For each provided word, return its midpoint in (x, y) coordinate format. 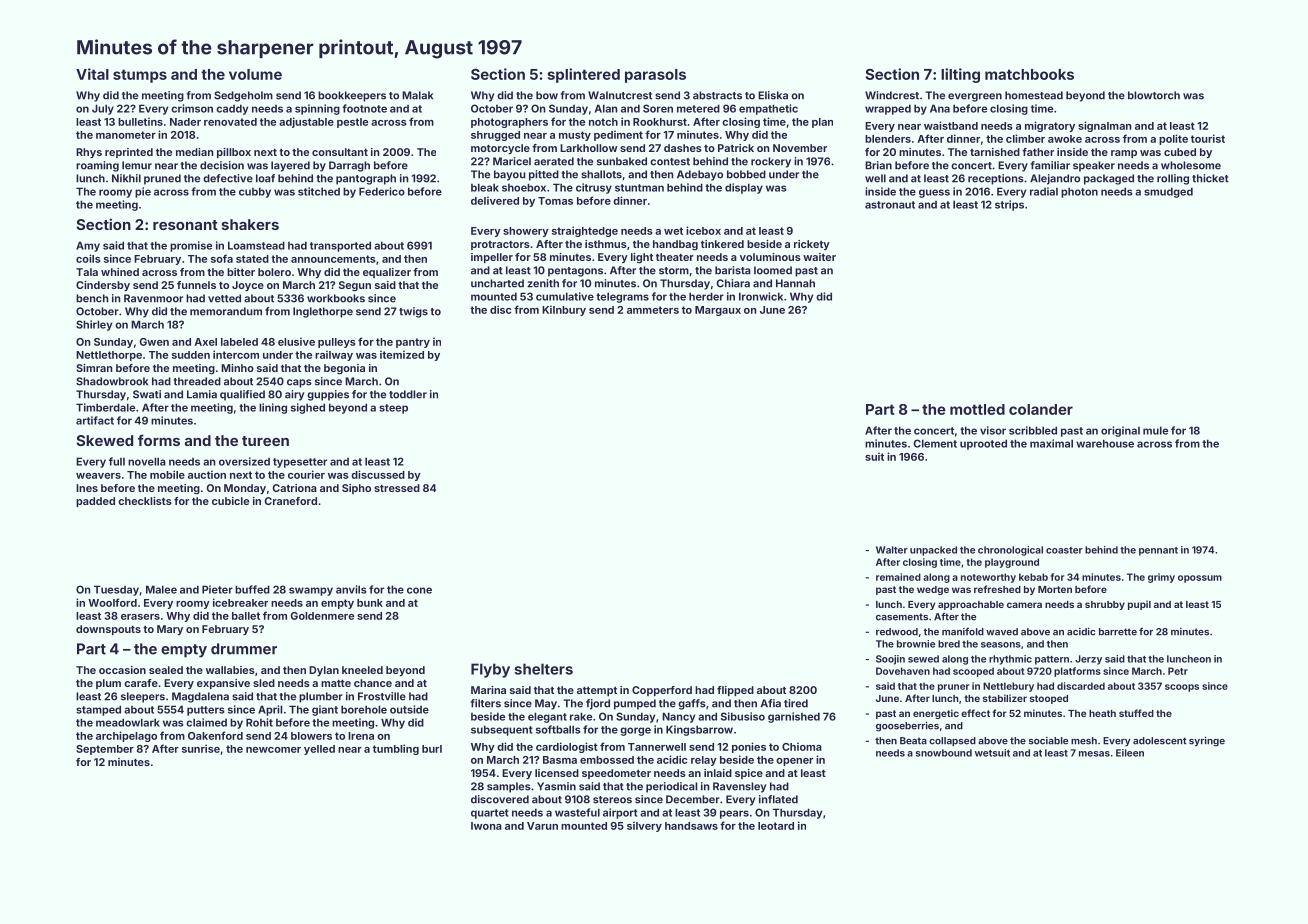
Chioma (802, 746)
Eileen (1130, 753)
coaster (1064, 550)
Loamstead (256, 245)
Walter (892, 550)
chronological (1010, 551)
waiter (819, 257)
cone (419, 590)
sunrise (201, 748)
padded (95, 502)
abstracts (717, 95)
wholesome (1191, 165)
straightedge (585, 231)
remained (898, 577)
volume (255, 74)
